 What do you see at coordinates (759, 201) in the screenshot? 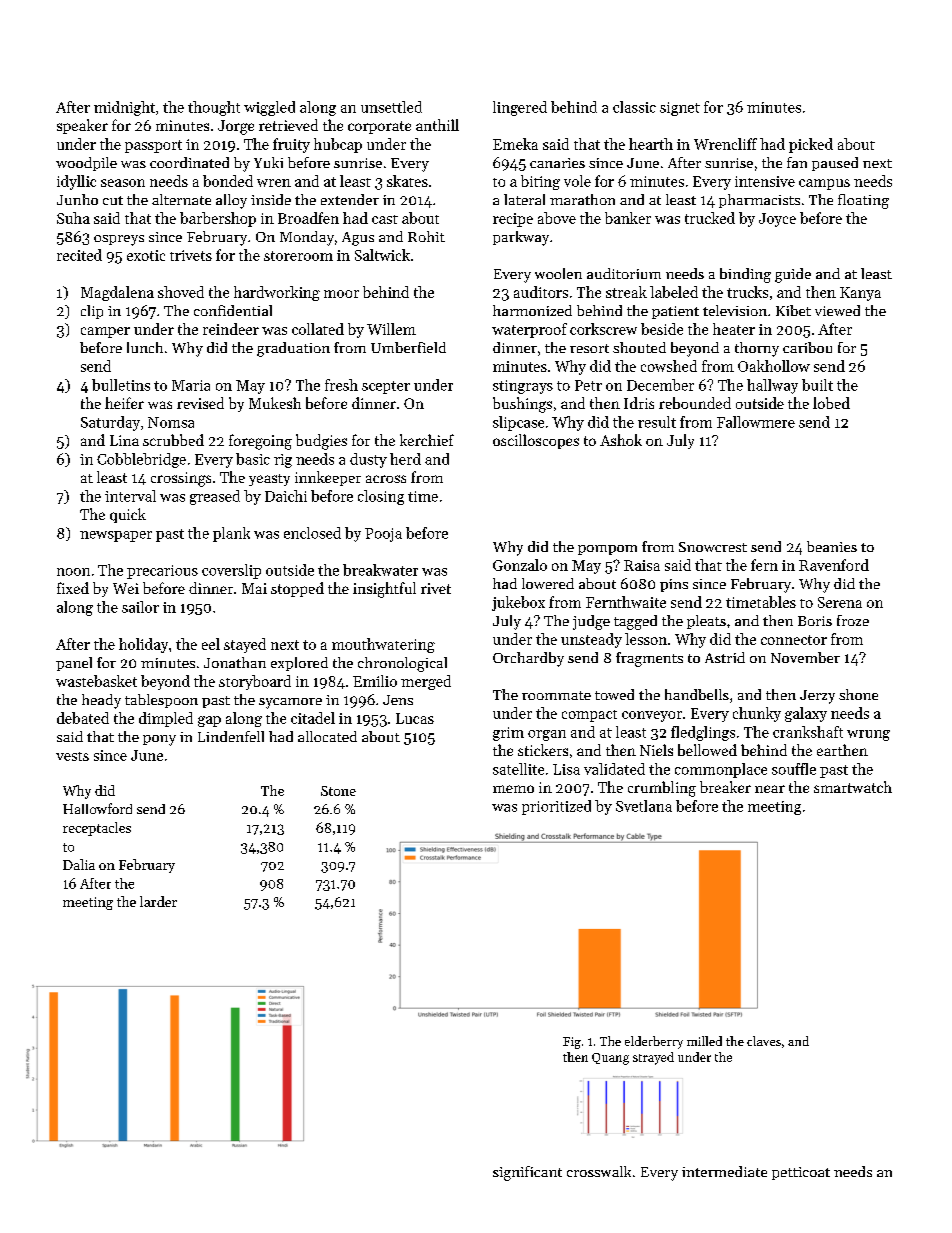
I see `pharmacists` at bounding box center [759, 201].
